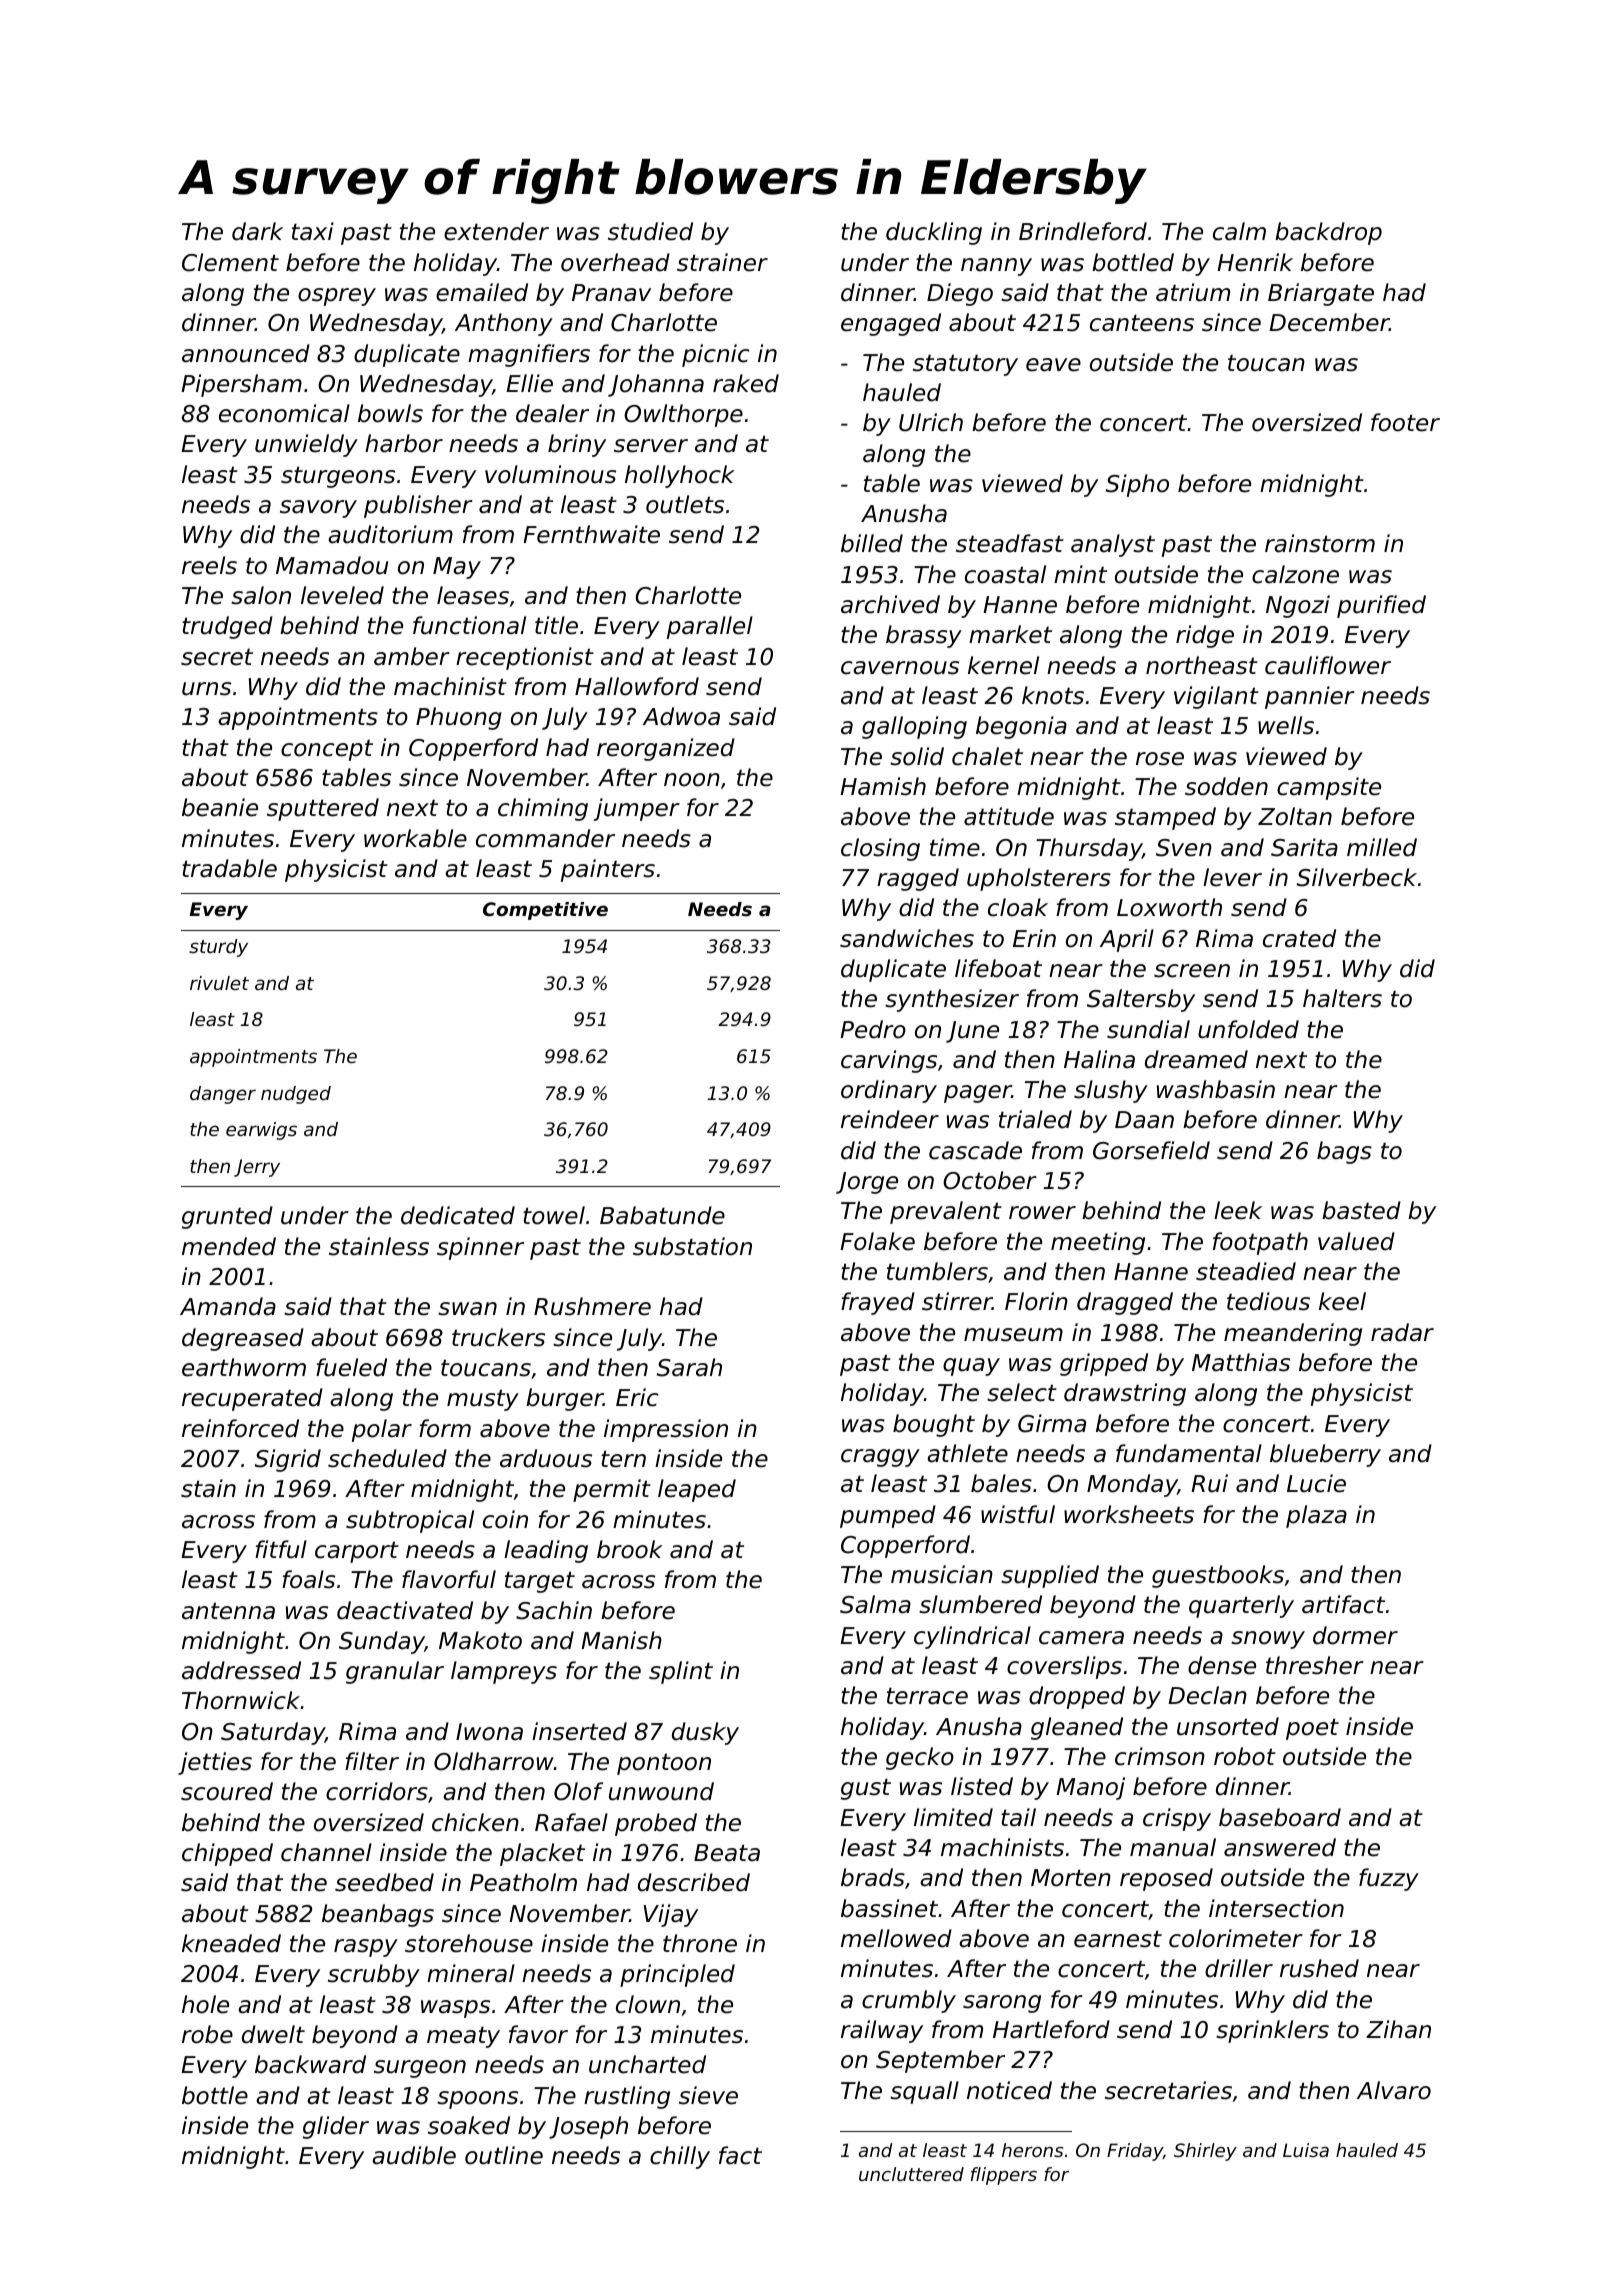 The width and height of the image is (1620, 2292). I want to click on picnic, so click(716, 355).
